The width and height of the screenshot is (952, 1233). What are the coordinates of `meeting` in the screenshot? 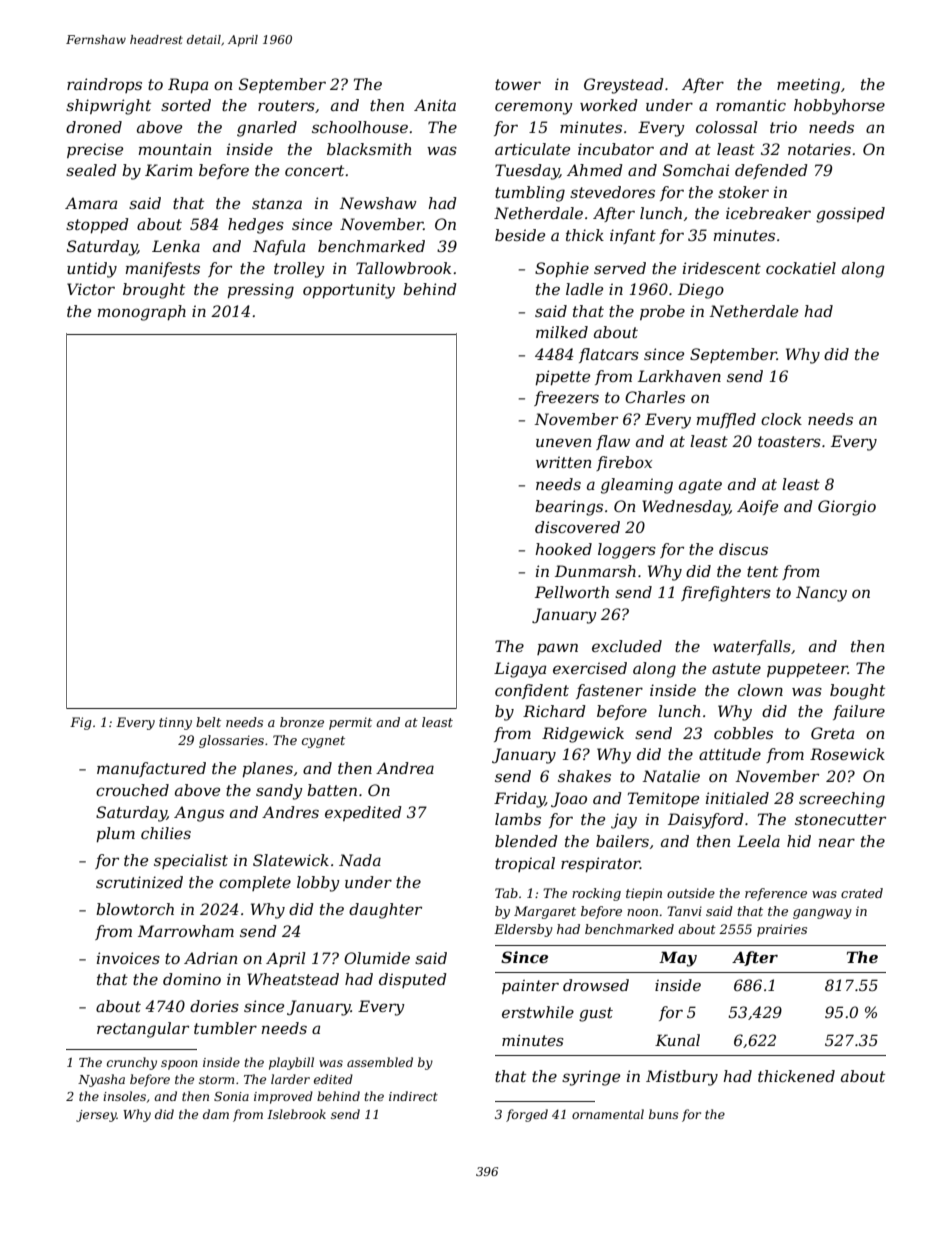 It's located at (808, 86).
